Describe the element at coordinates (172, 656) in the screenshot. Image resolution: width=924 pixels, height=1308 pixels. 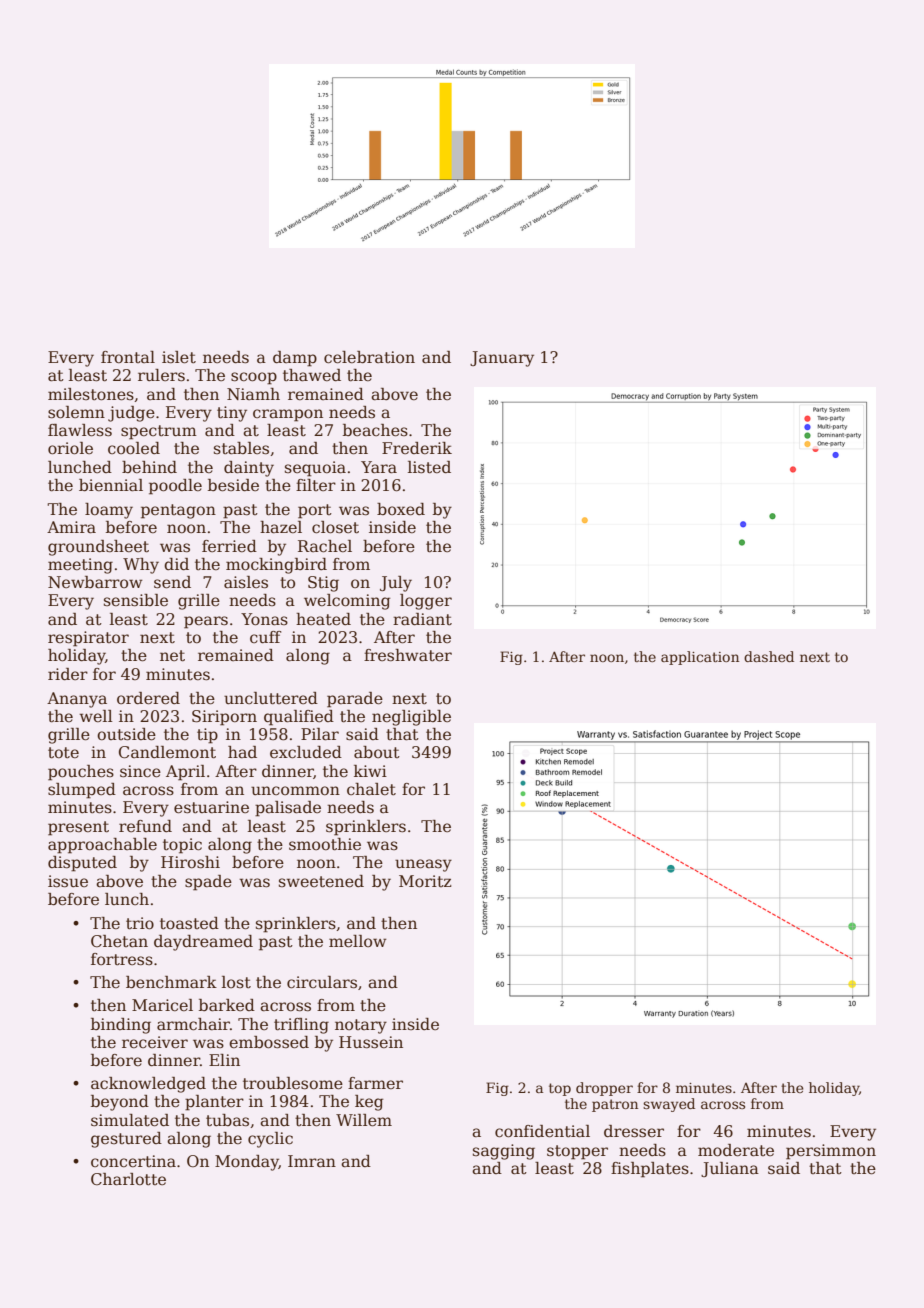
I see `net` at that location.
